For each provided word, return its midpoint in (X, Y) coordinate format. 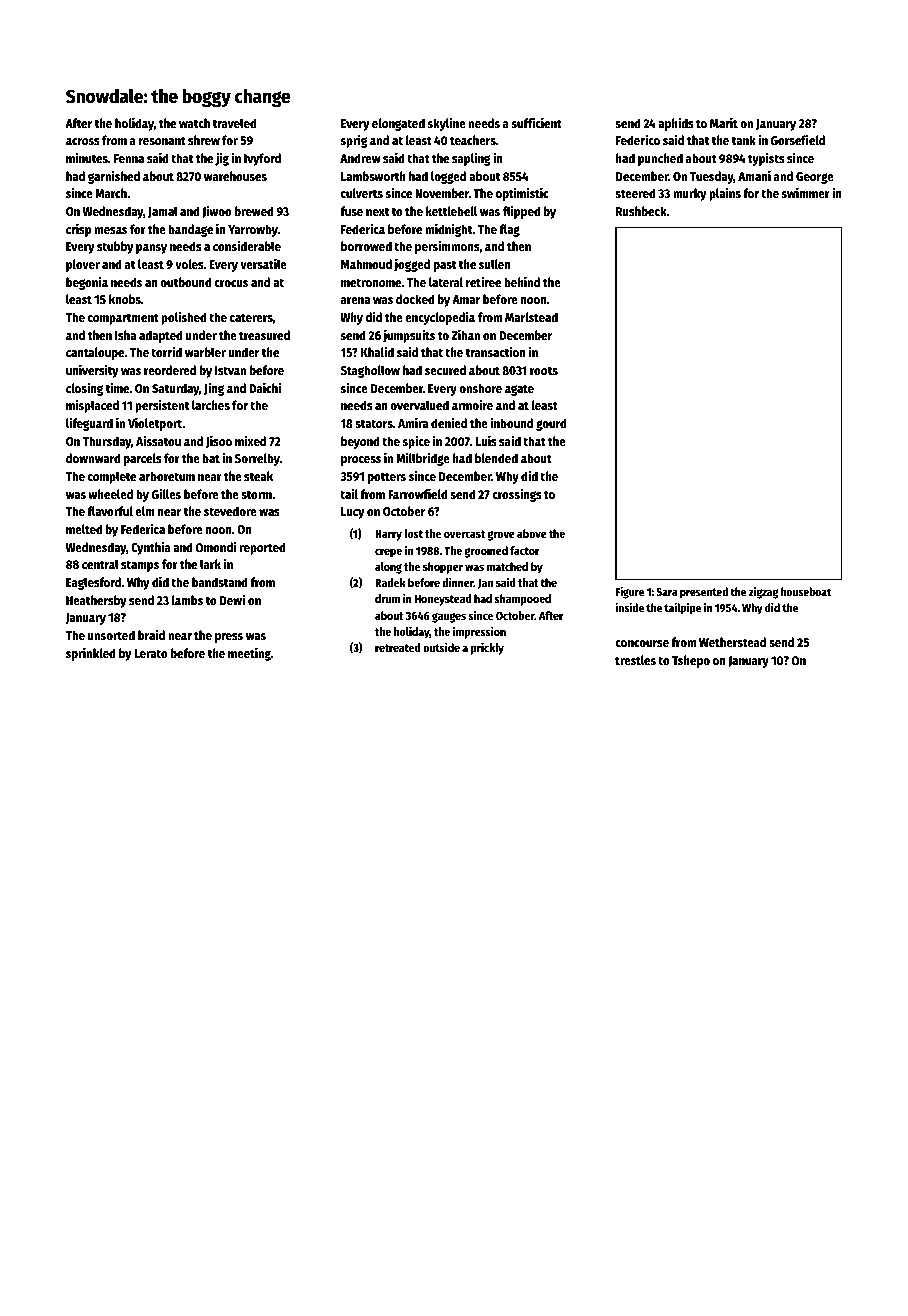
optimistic (522, 194)
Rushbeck (641, 211)
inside (629, 607)
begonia (87, 283)
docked (415, 299)
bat (211, 458)
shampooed (523, 600)
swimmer (806, 192)
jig (222, 159)
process (361, 461)
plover (83, 265)
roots (544, 370)
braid (151, 635)
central (100, 564)
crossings (517, 495)
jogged (412, 265)
